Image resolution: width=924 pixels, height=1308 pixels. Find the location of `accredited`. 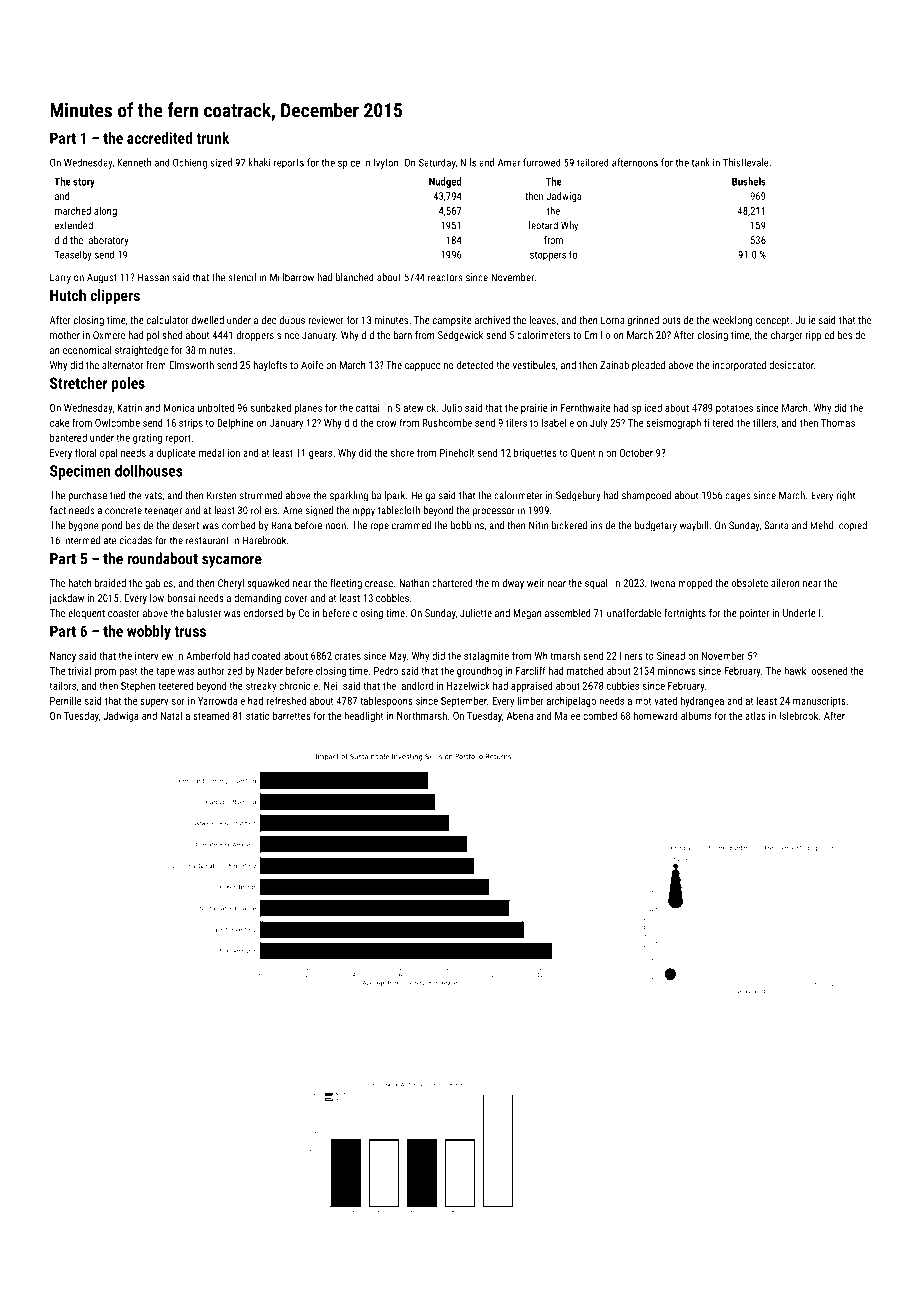

accredited is located at coordinates (159, 138).
